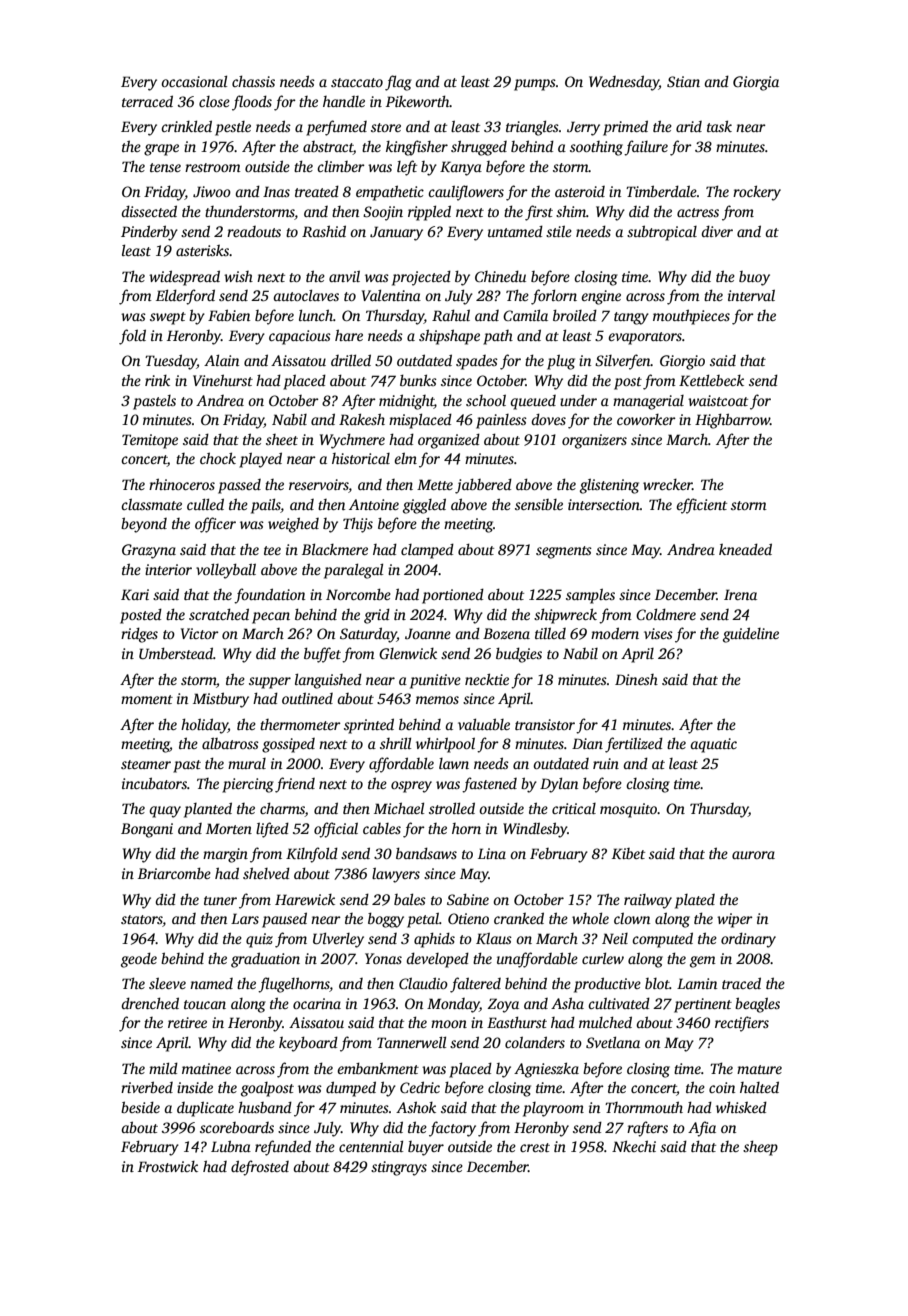 Image resolution: width=908 pixels, height=1316 pixels. I want to click on Temitope, so click(150, 441).
